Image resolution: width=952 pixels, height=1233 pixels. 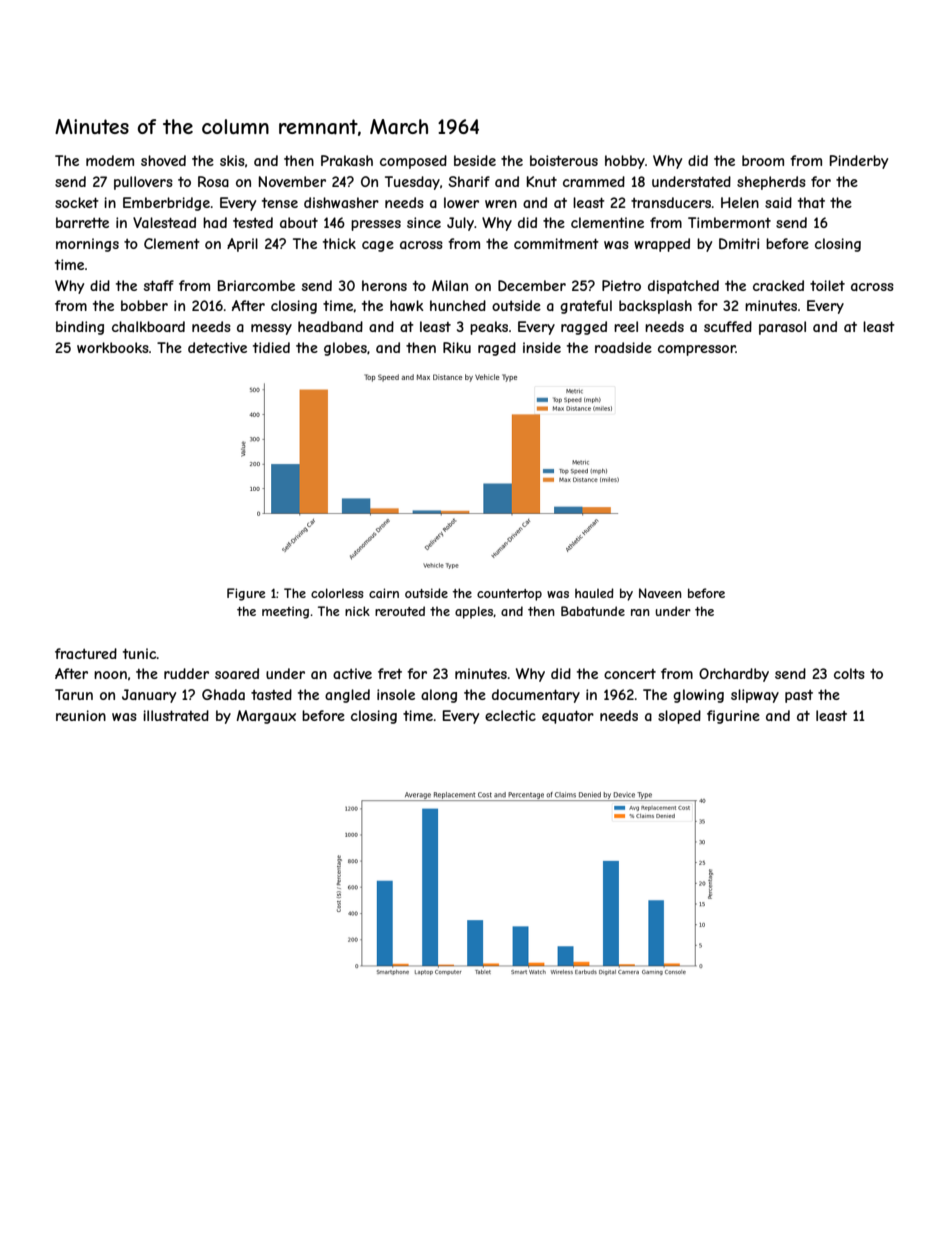 I want to click on Figure, so click(x=246, y=594).
